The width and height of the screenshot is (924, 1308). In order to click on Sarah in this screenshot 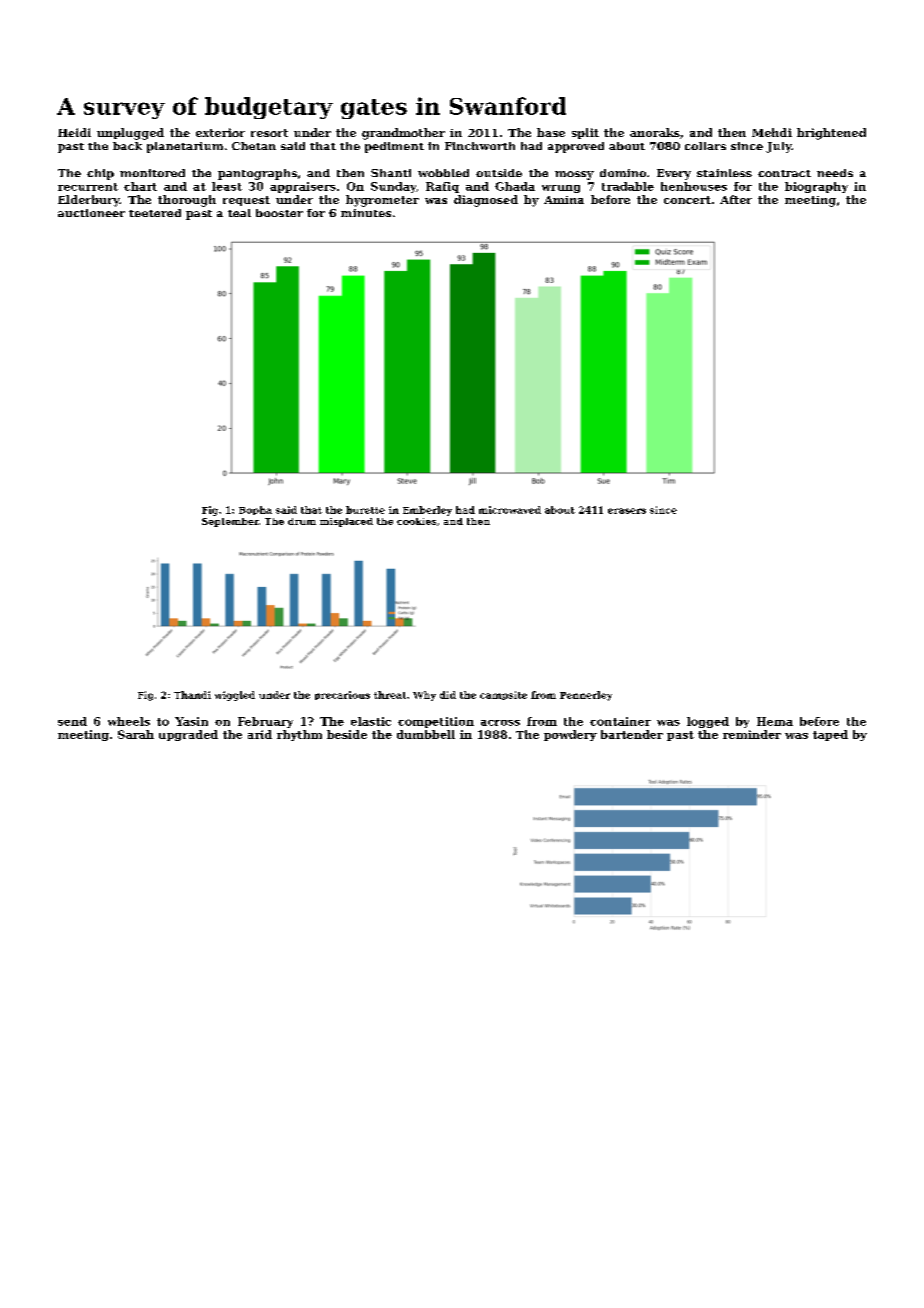, I will do `click(136, 734)`.
